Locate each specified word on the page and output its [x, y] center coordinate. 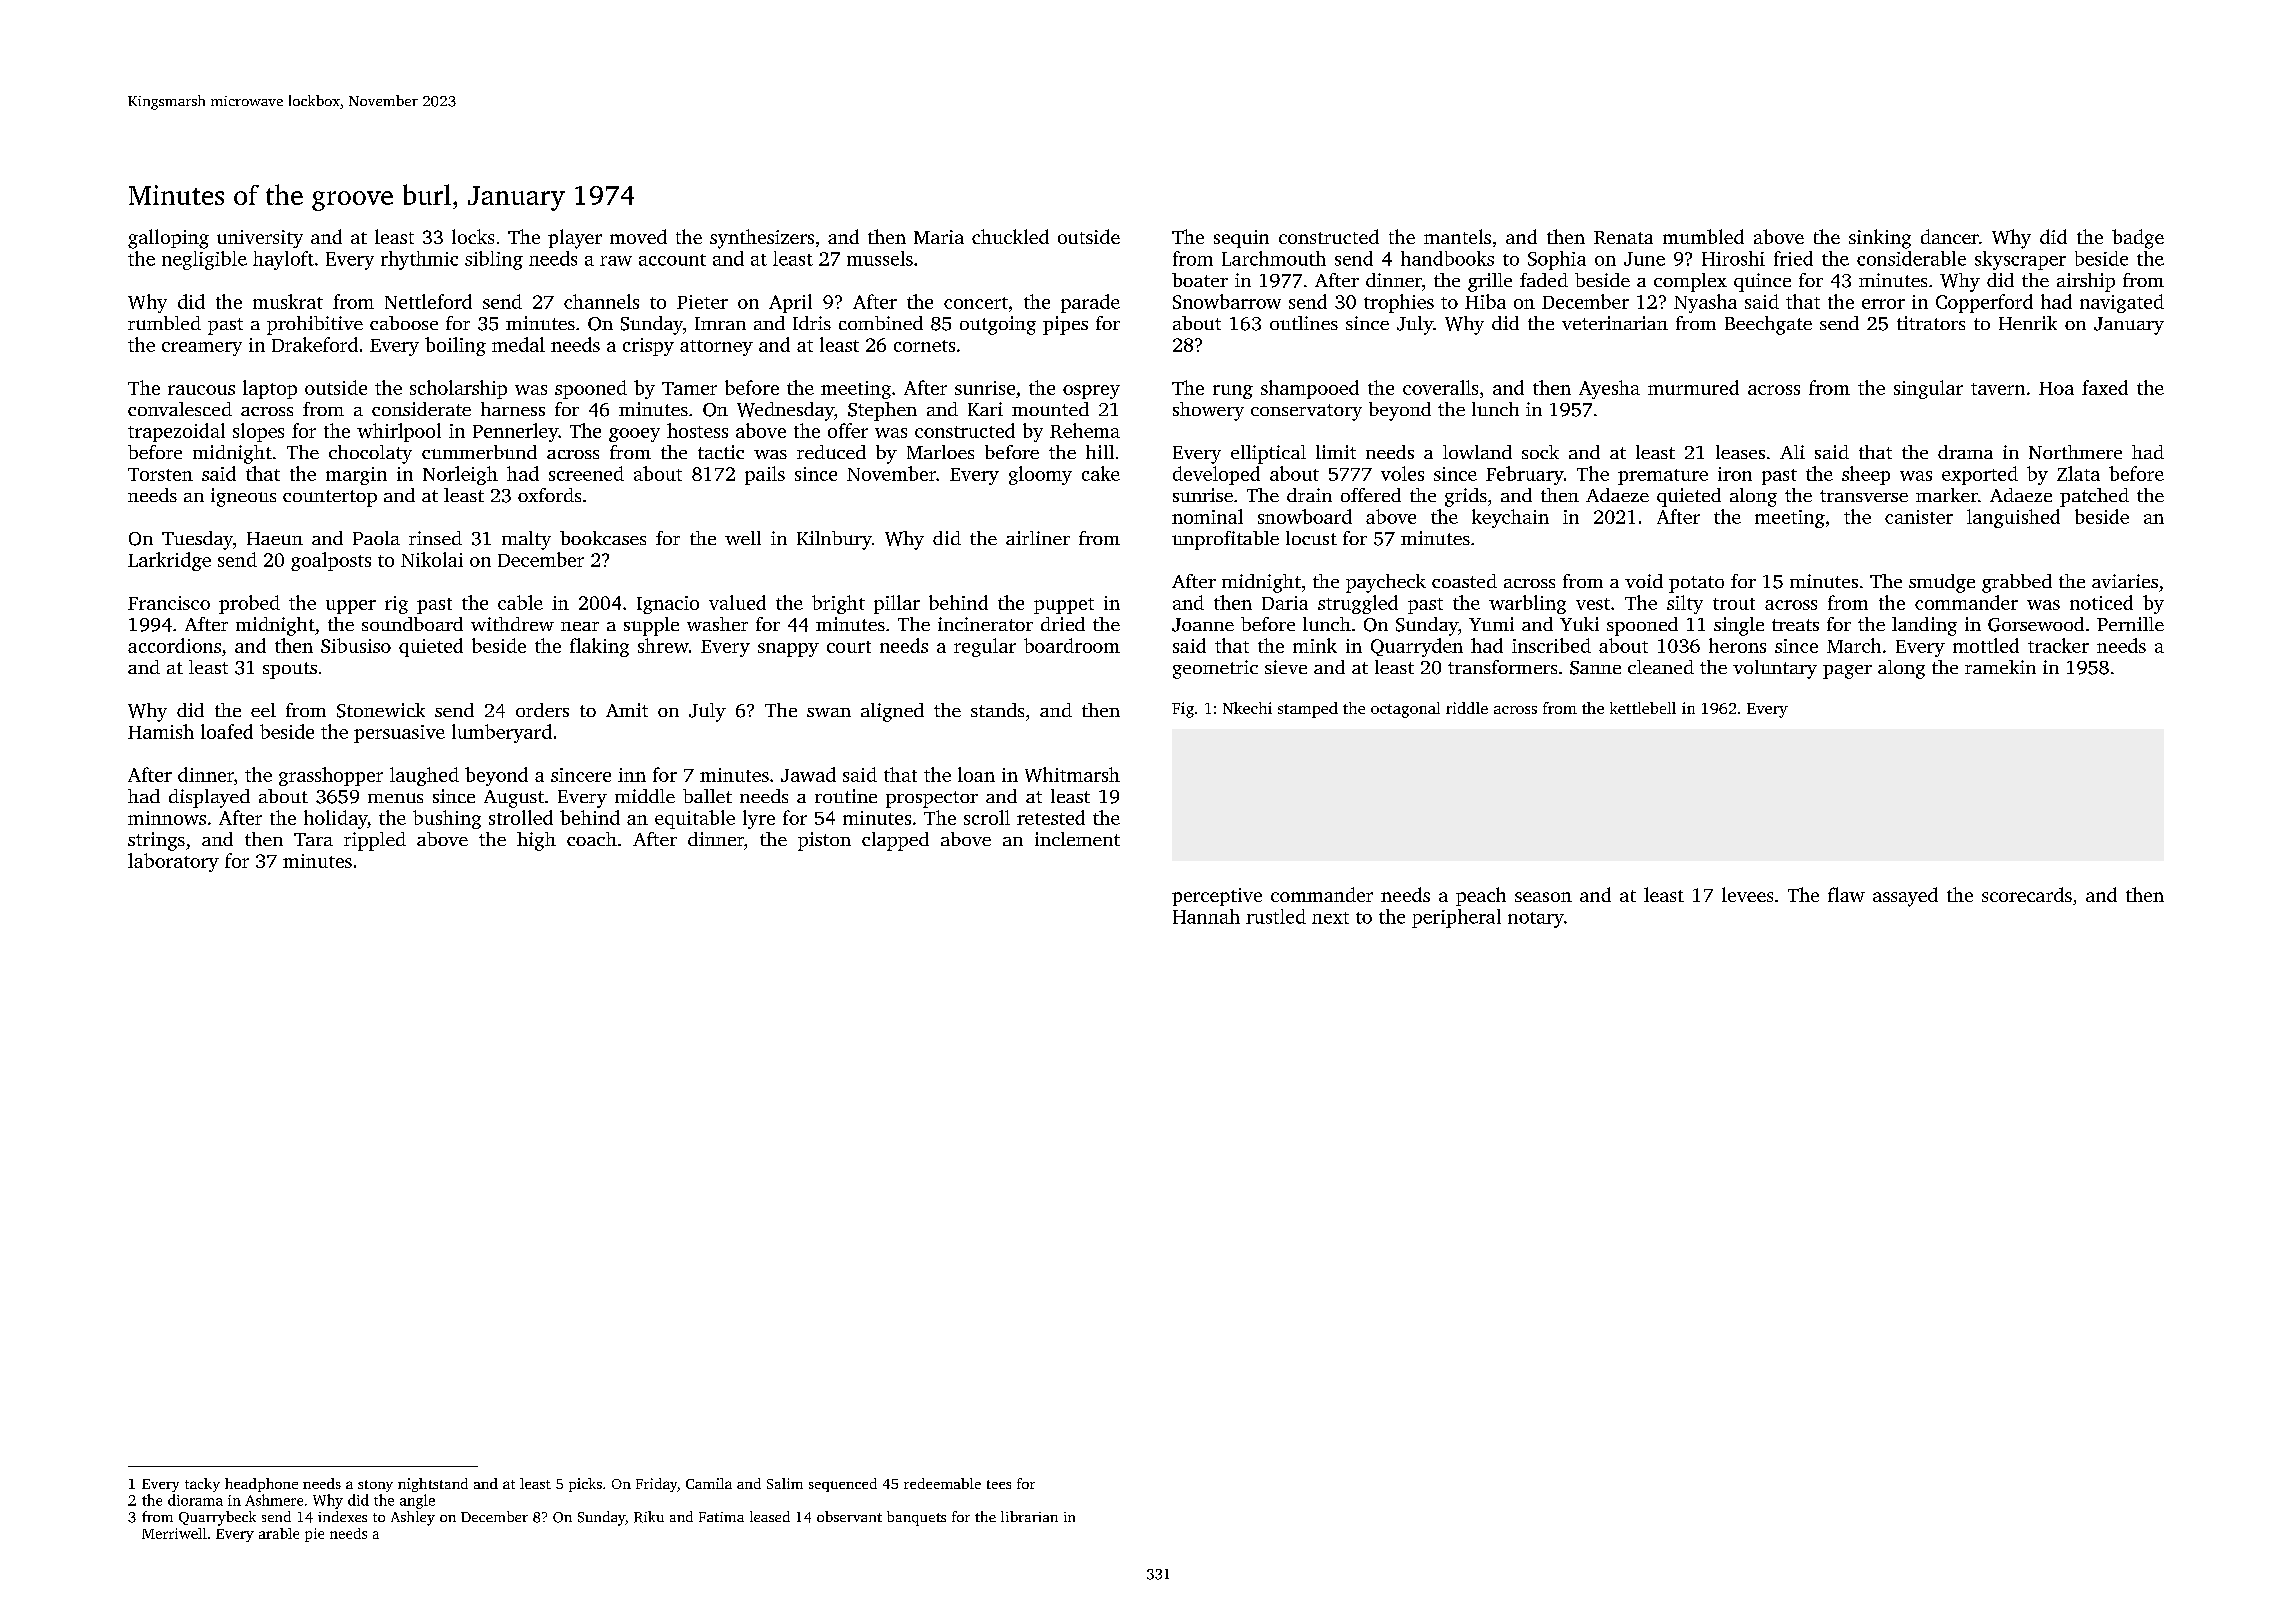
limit [1336, 452]
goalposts [331, 561]
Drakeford [315, 344]
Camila [709, 1483]
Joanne [1203, 625]
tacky [202, 1485]
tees [999, 1484]
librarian [1029, 1516]
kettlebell [1643, 708]
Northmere [2075, 452]
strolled [521, 817]
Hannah [1206, 916]
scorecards [2027, 894]
